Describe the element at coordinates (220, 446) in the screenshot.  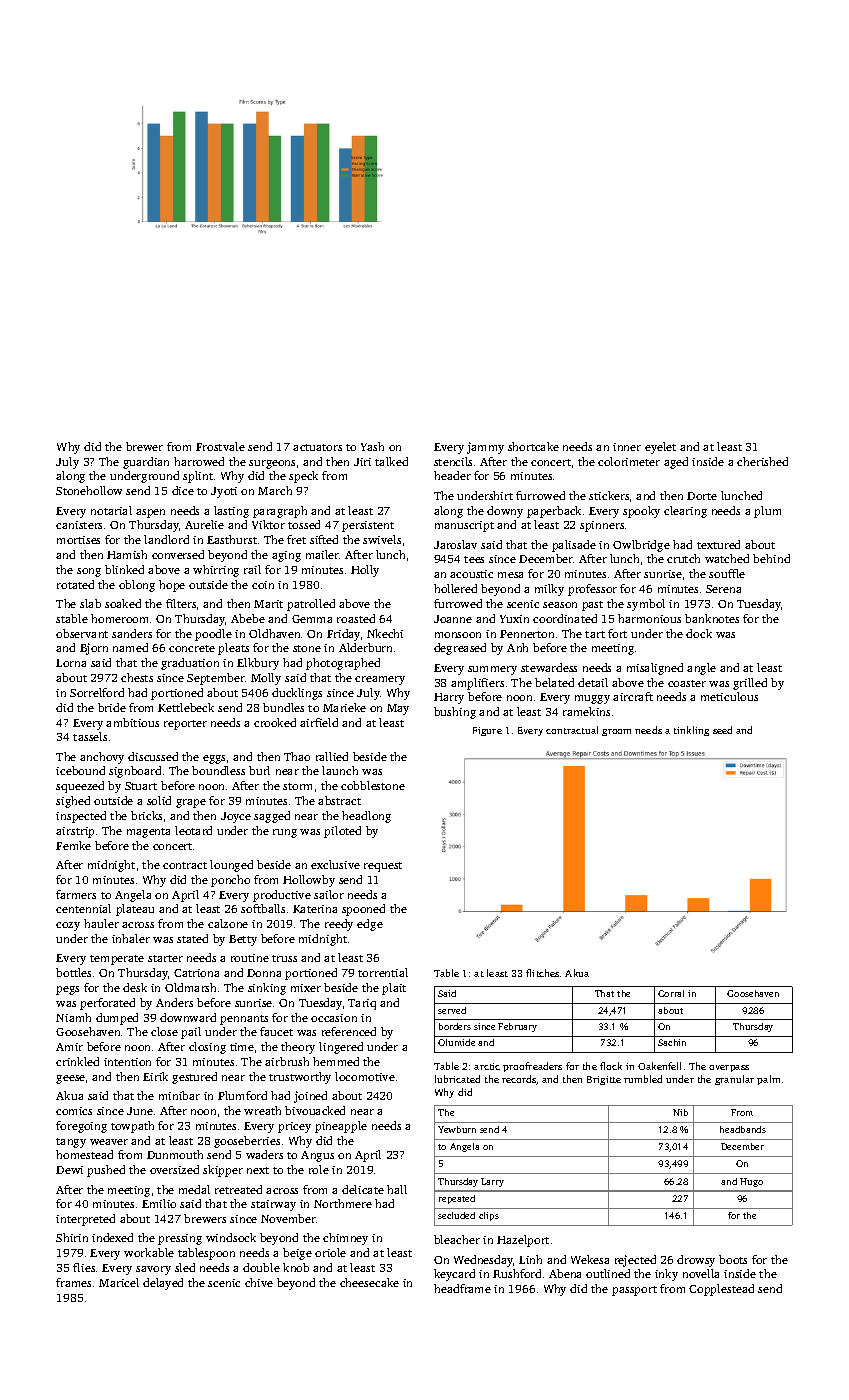
I see `Frostvale` at that location.
